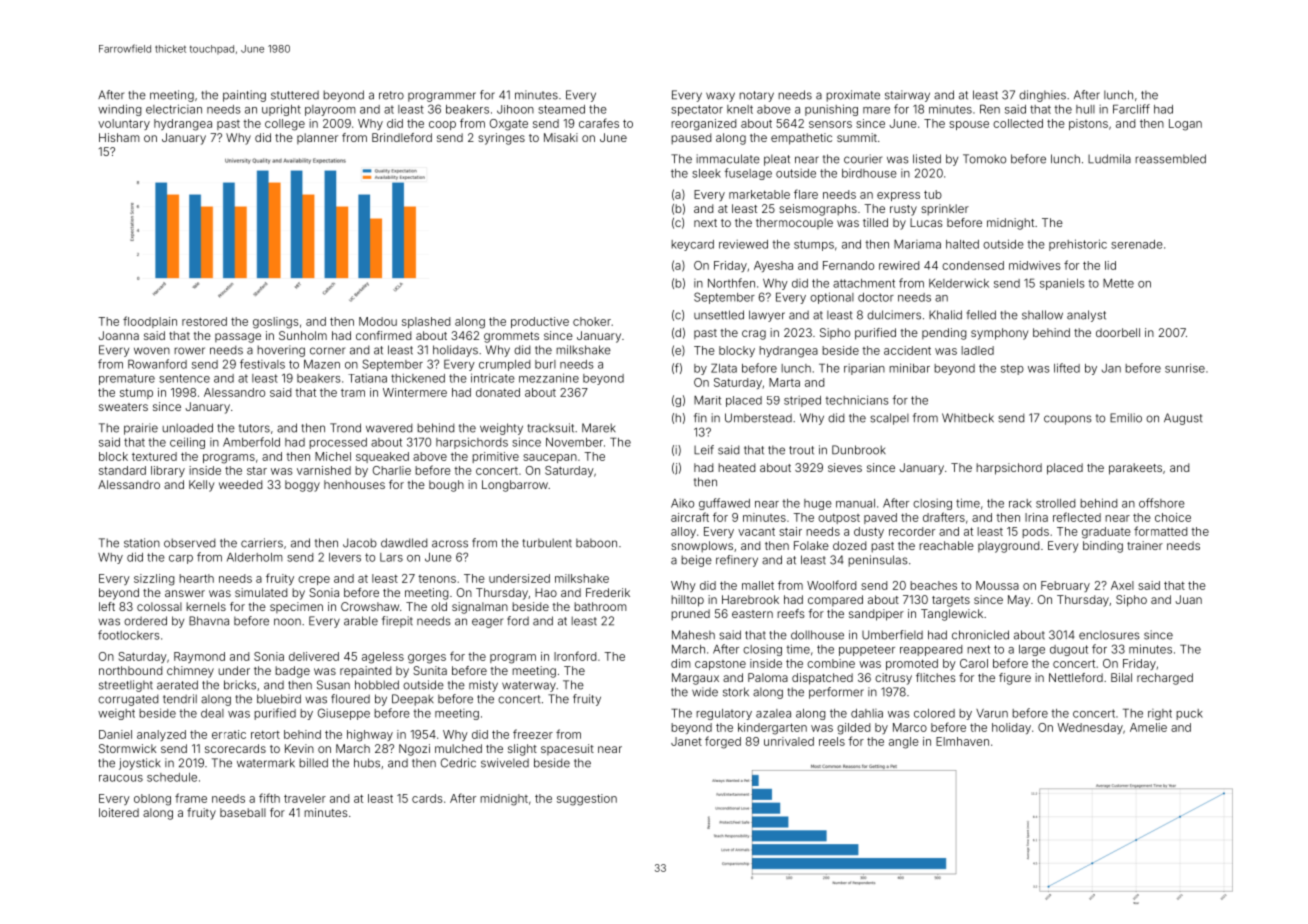 The image size is (1308, 924). Describe the element at coordinates (756, 96) in the image. I see `notary` at that location.
